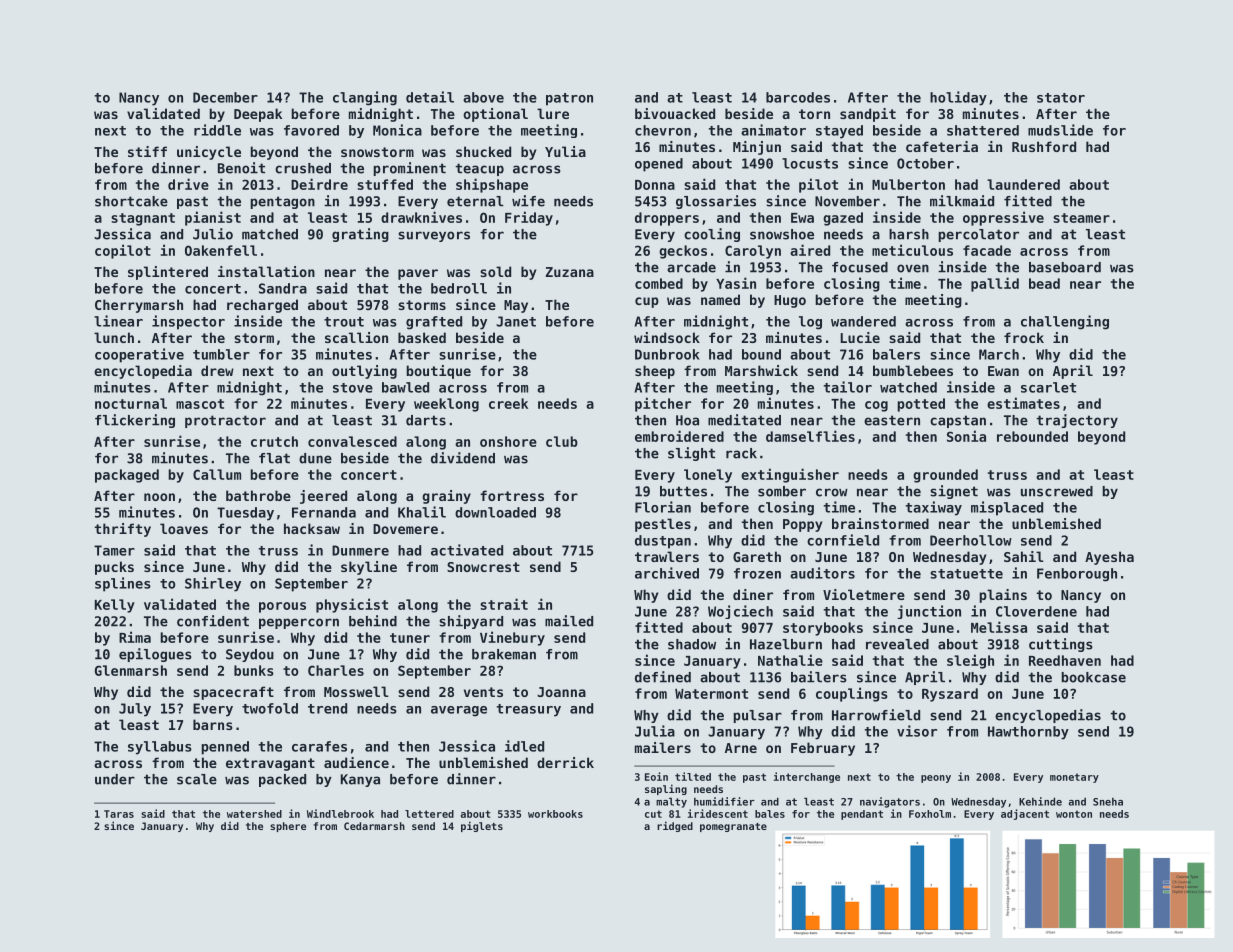  What do you see at coordinates (958, 98) in the document?
I see `holiday` at bounding box center [958, 98].
